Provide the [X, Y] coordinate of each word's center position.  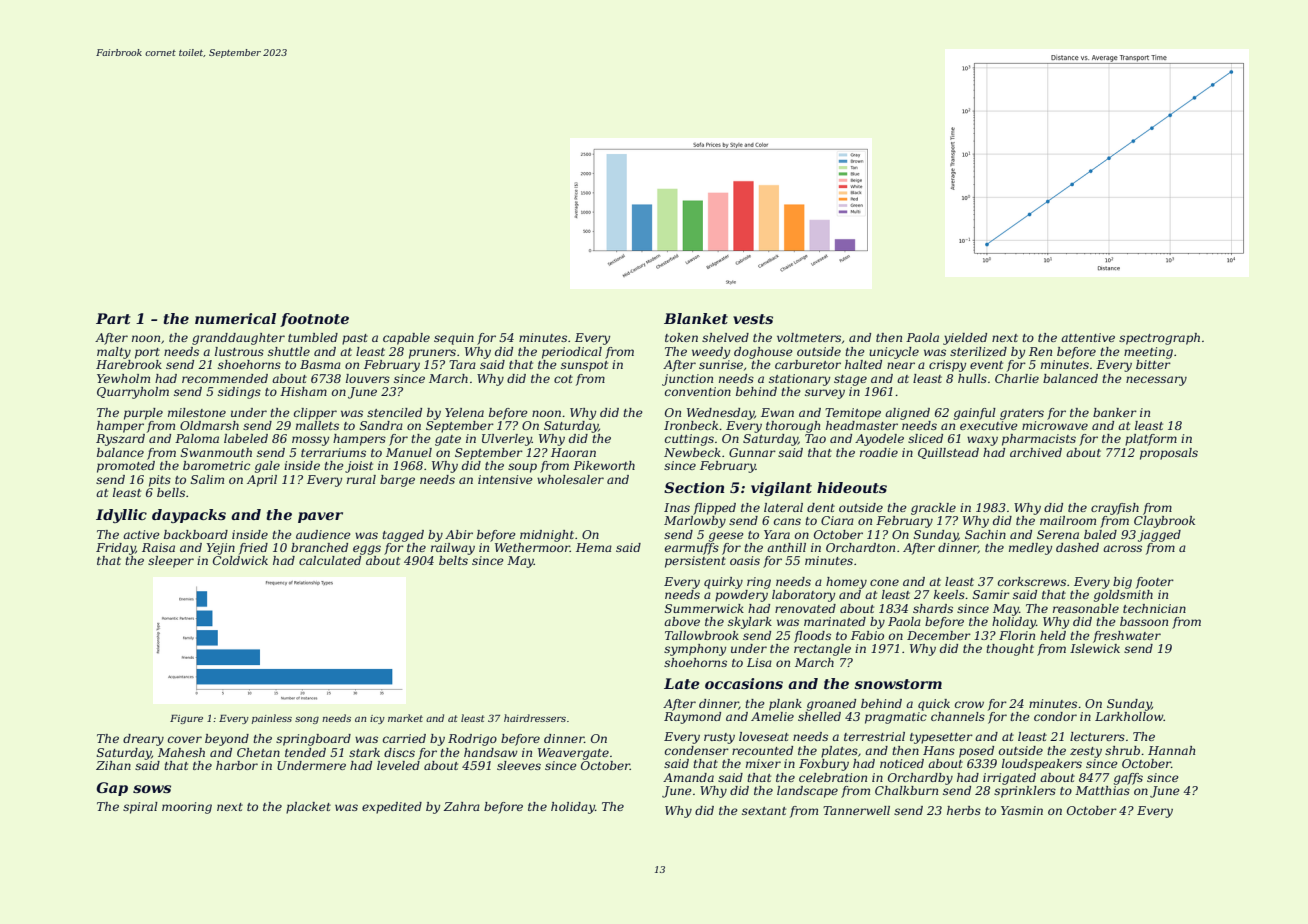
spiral [140, 808]
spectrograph [1159, 339]
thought [1010, 650]
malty [114, 353]
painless [272, 719]
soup [522, 468]
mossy [310, 441]
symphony [695, 650]
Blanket [696, 318]
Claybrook [1164, 522]
